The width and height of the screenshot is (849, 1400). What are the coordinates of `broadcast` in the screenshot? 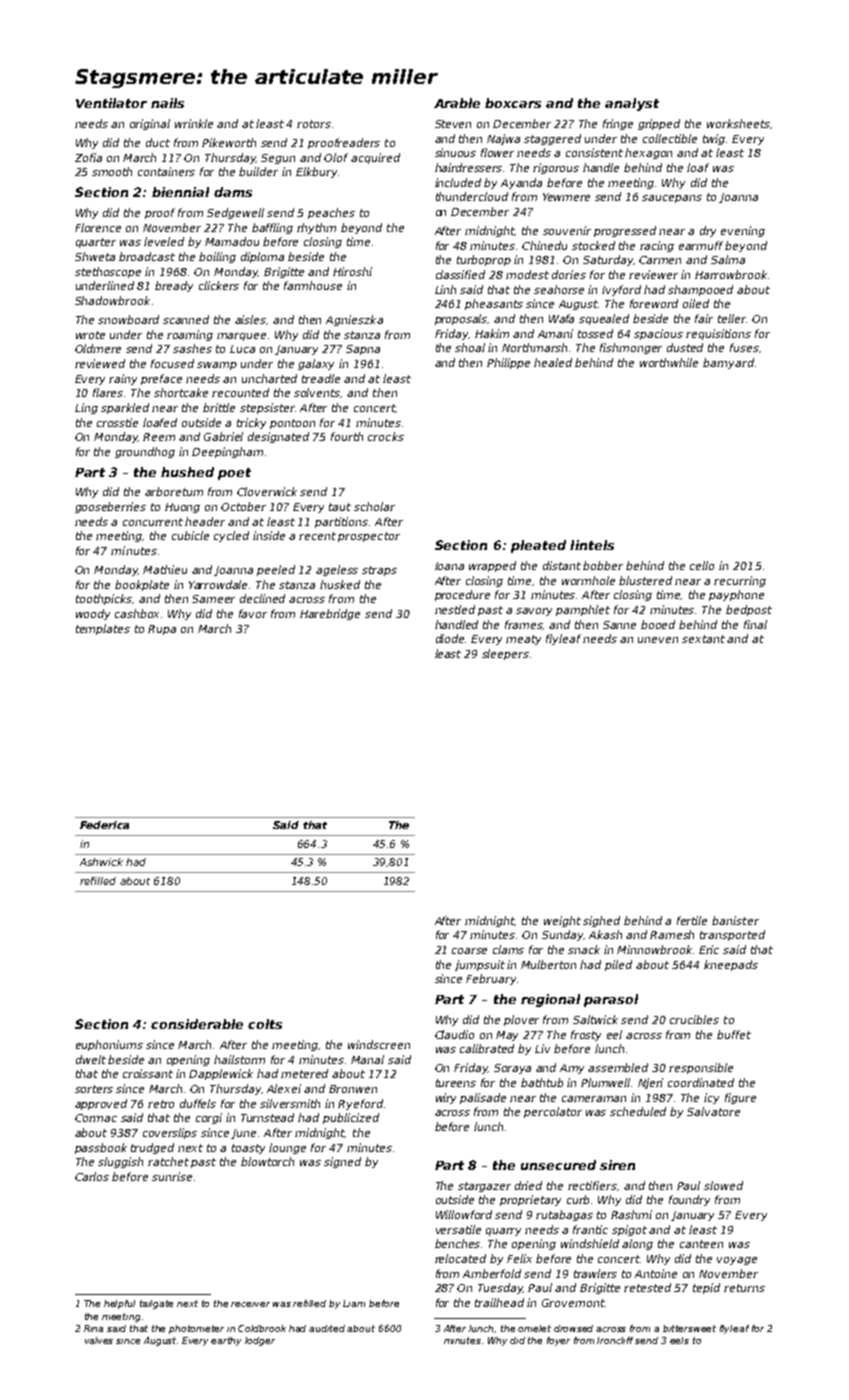 It's located at (147, 256).
